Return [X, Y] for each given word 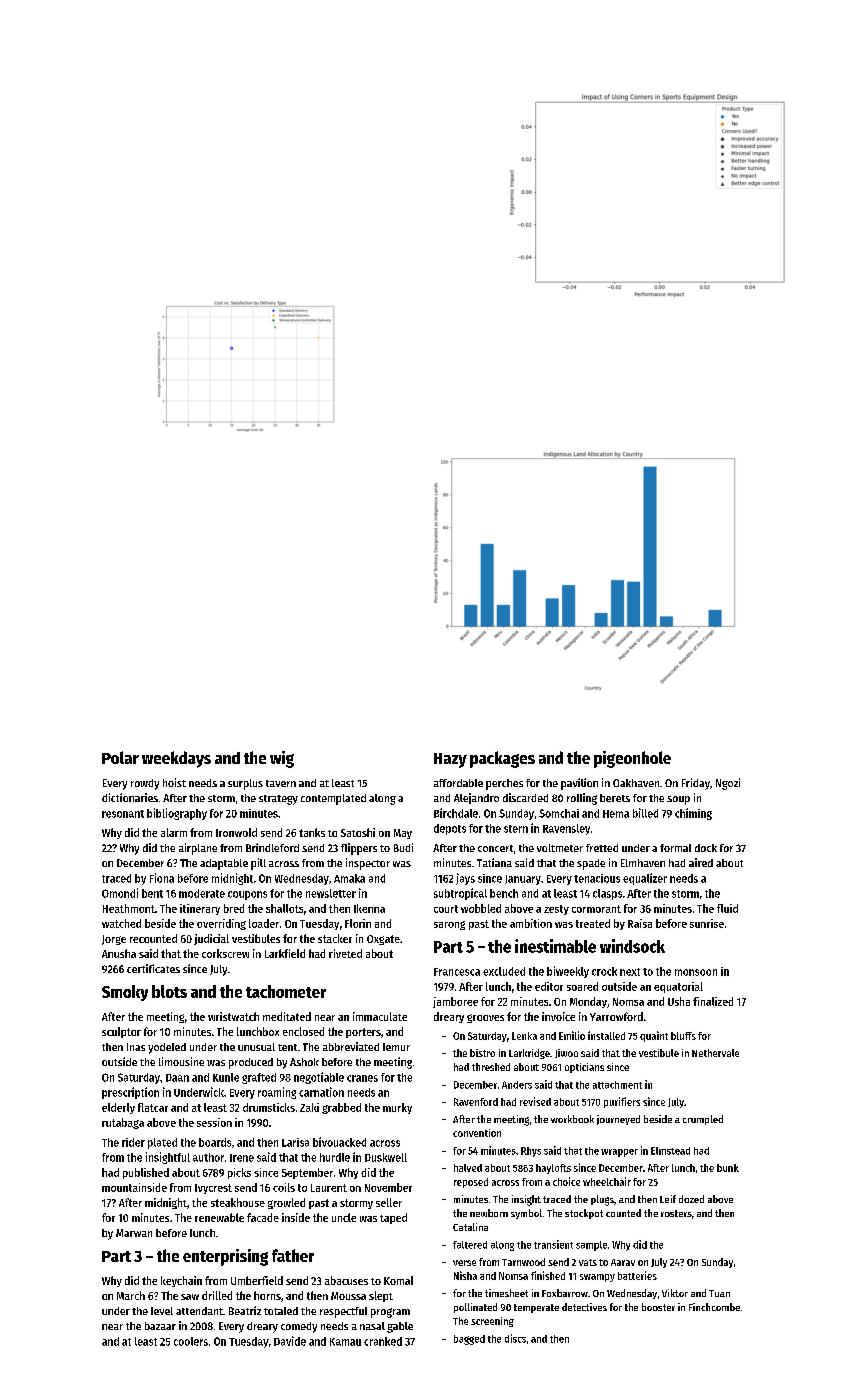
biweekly [568, 972]
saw [190, 1297]
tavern [281, 783]
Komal [398, 1280]
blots [169, 991]
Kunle [226, 1077]
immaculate [380, 1016]
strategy [278, 800]
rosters [676, 1213]
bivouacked [339, 1142]
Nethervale [715, 1053]
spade [591, 864]
